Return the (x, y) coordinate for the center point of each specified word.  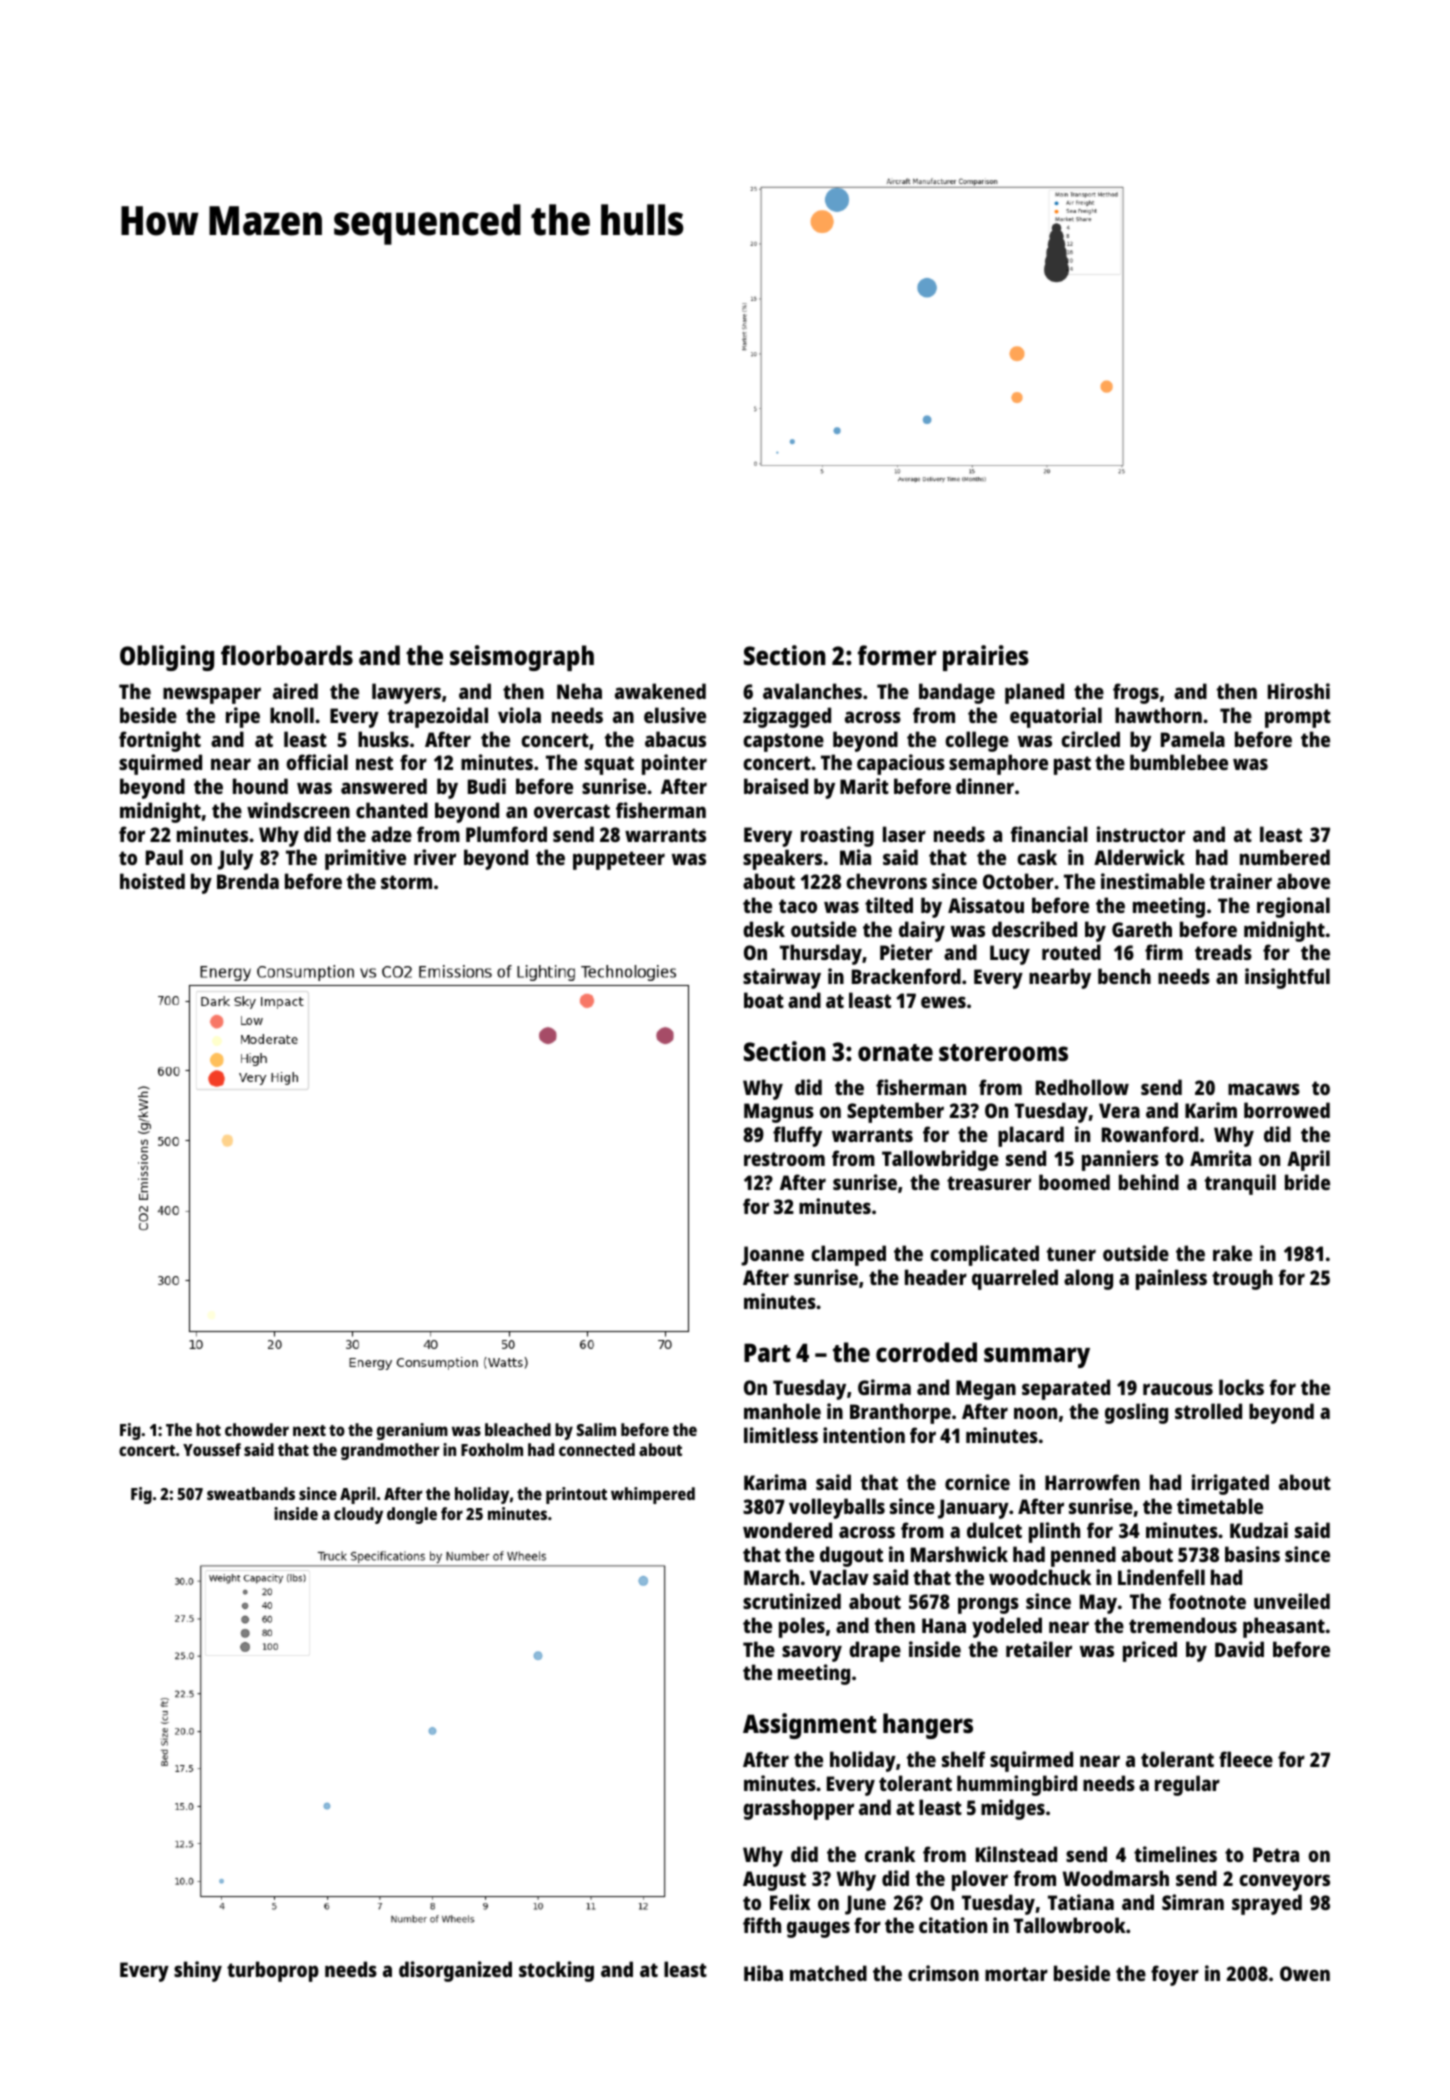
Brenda (248, 881)
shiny (198, 1971)
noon (1035, 1413)
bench (1124, 976)
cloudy (358, 1515)
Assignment (810, 1726)
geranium (412, 1431)
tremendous (1183, 1625)
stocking (556, 1971)
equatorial (1056, 717)
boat (764, 1000)
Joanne (772, 1256)
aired (295, 691)
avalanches (812, 691)
